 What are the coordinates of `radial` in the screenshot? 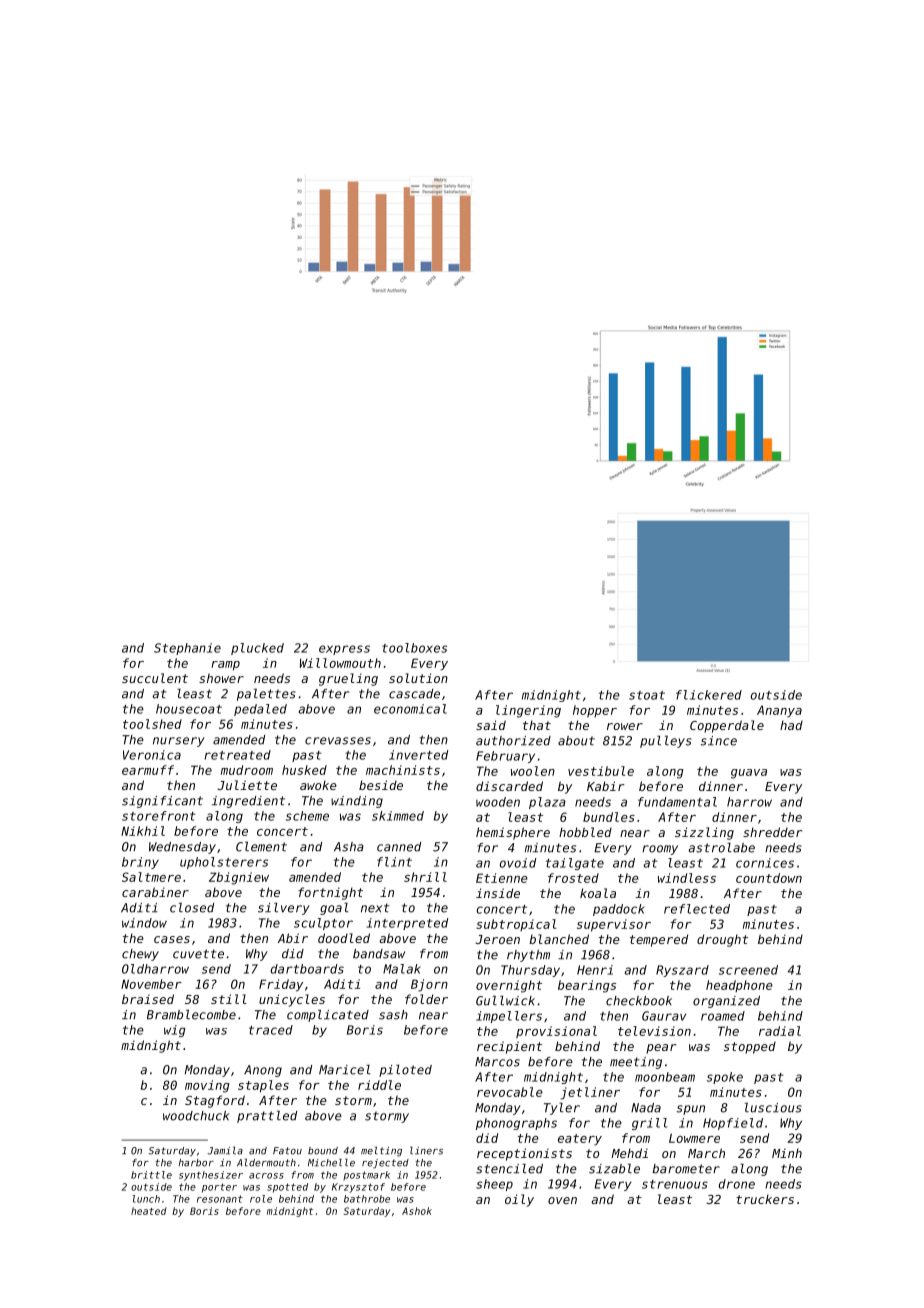 It's located at (780, 1031).
